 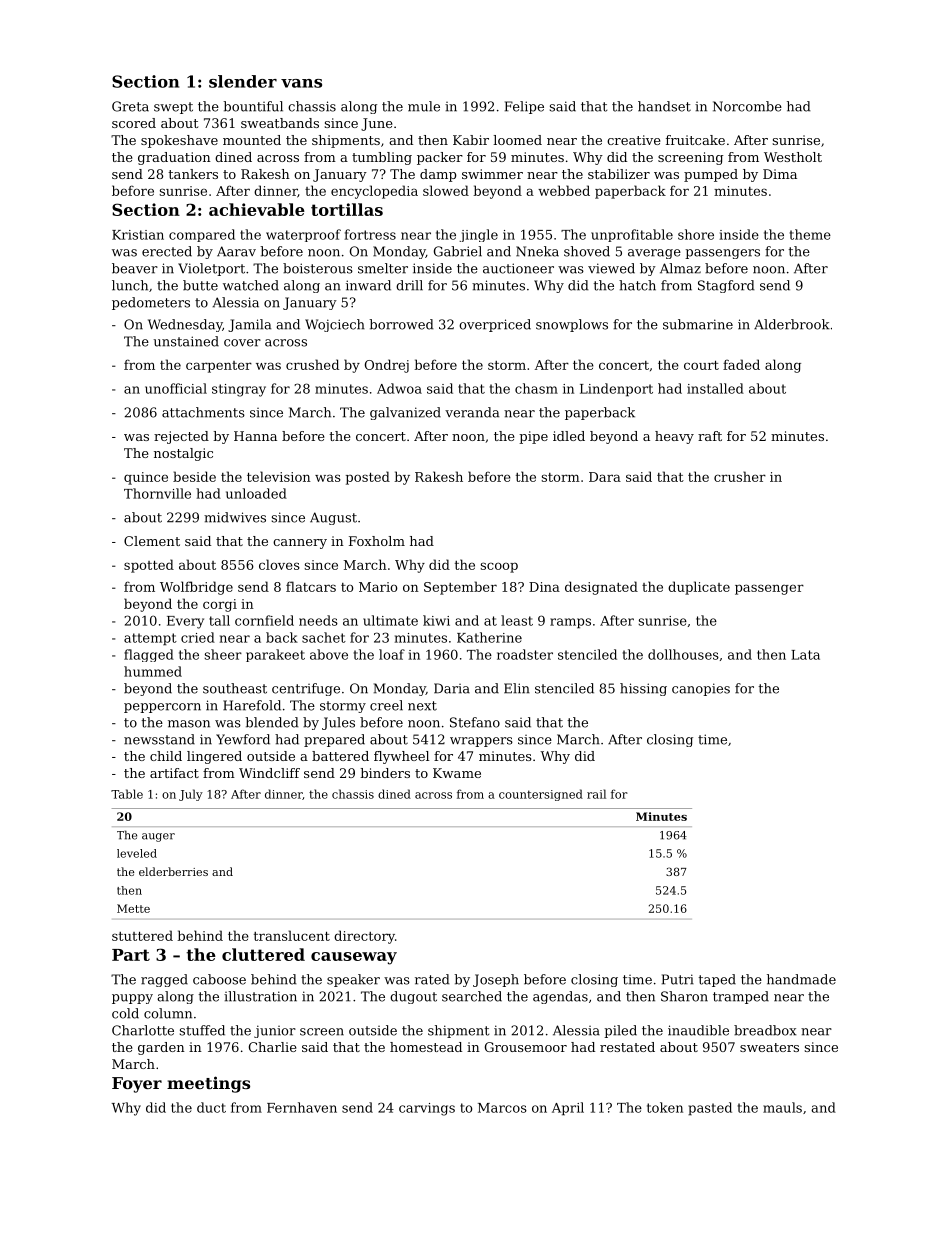 What do you see at coordinates (524, 107) in the screenshot?
I see `Felipe` at bounding box center [524, 107].
